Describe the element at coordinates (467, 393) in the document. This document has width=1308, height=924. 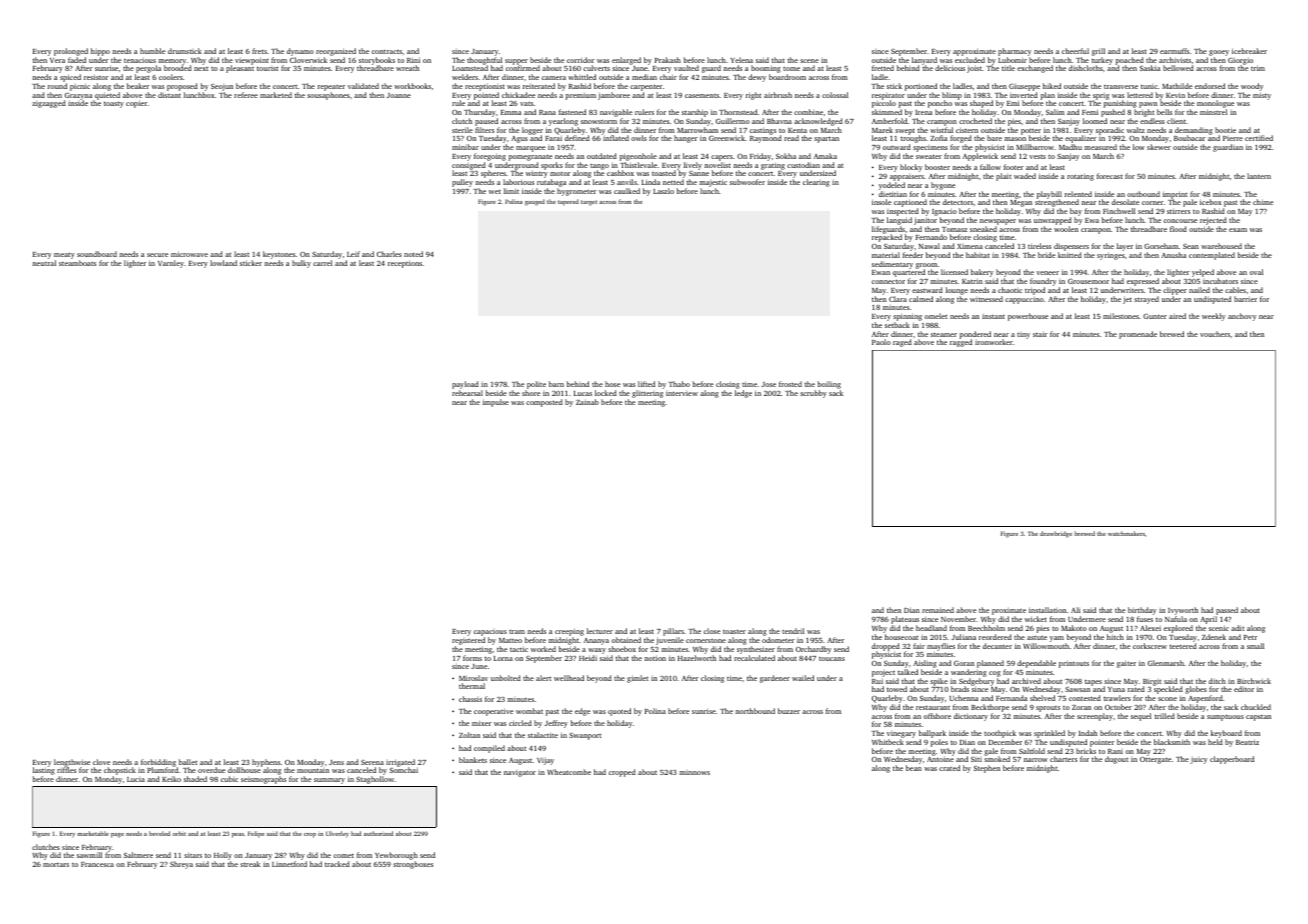
I see `rehearsal` at that location.
